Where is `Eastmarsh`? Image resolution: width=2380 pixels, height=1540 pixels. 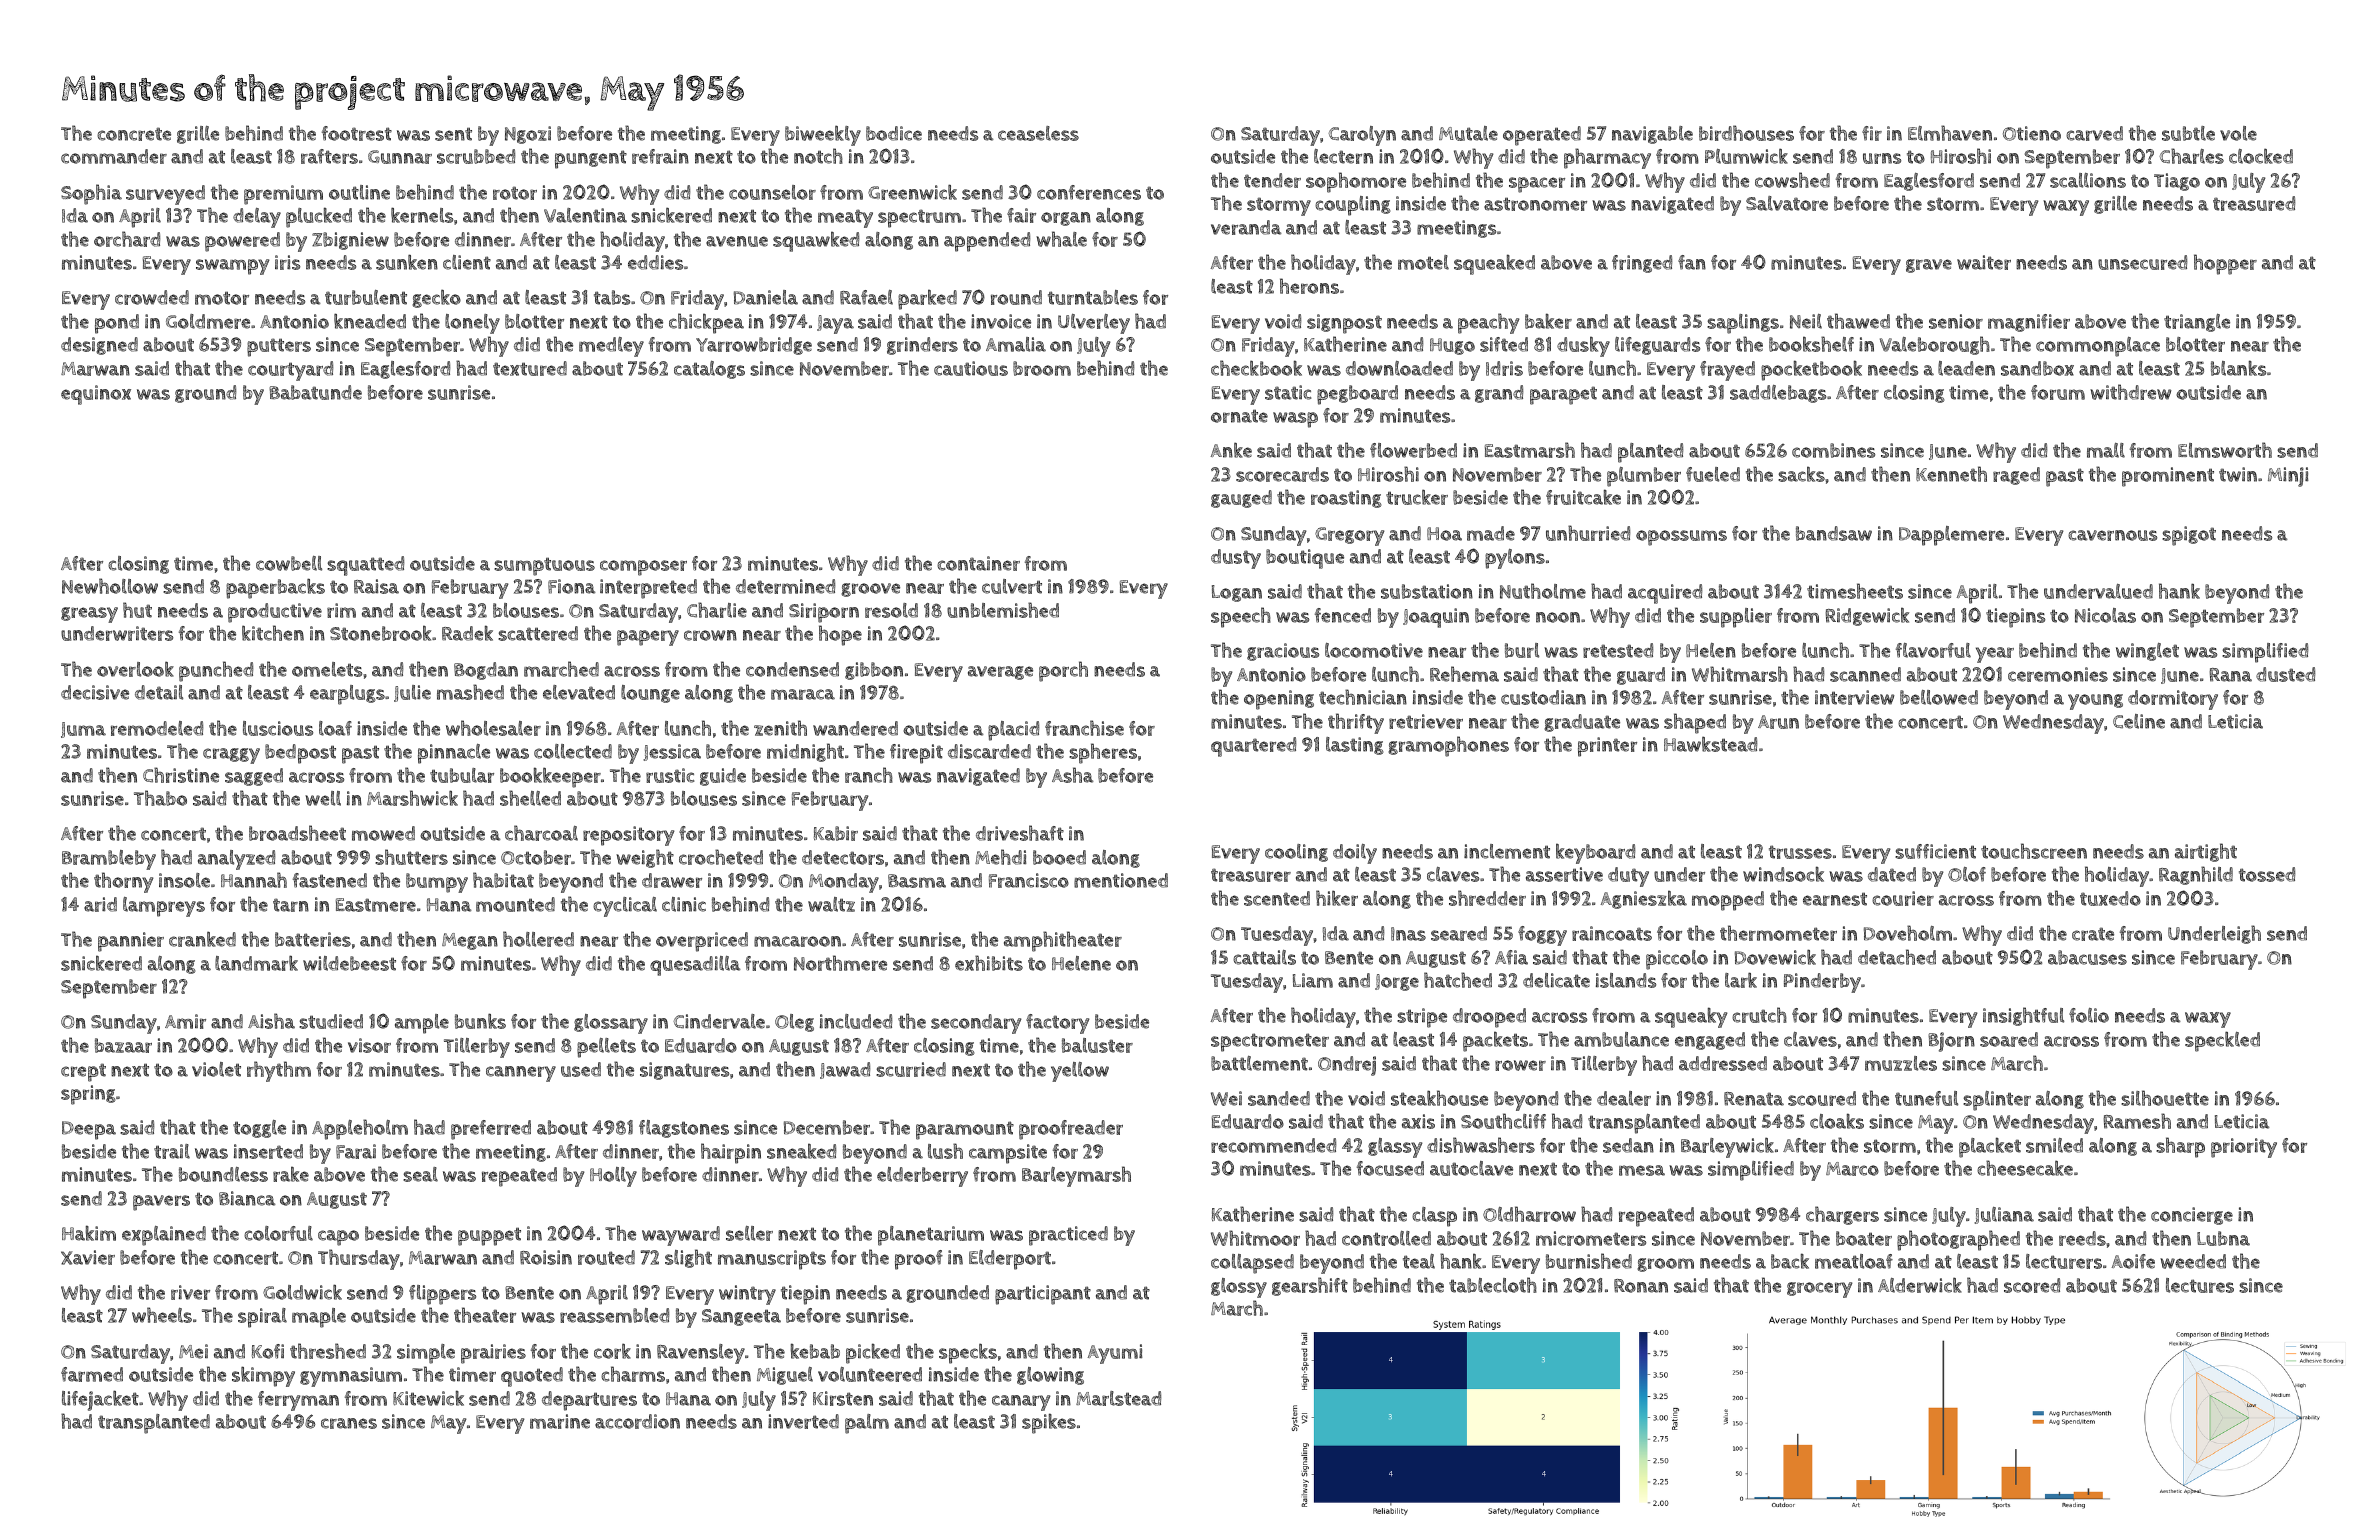
Eastmarsh is located at coordinates (1530, 450).
